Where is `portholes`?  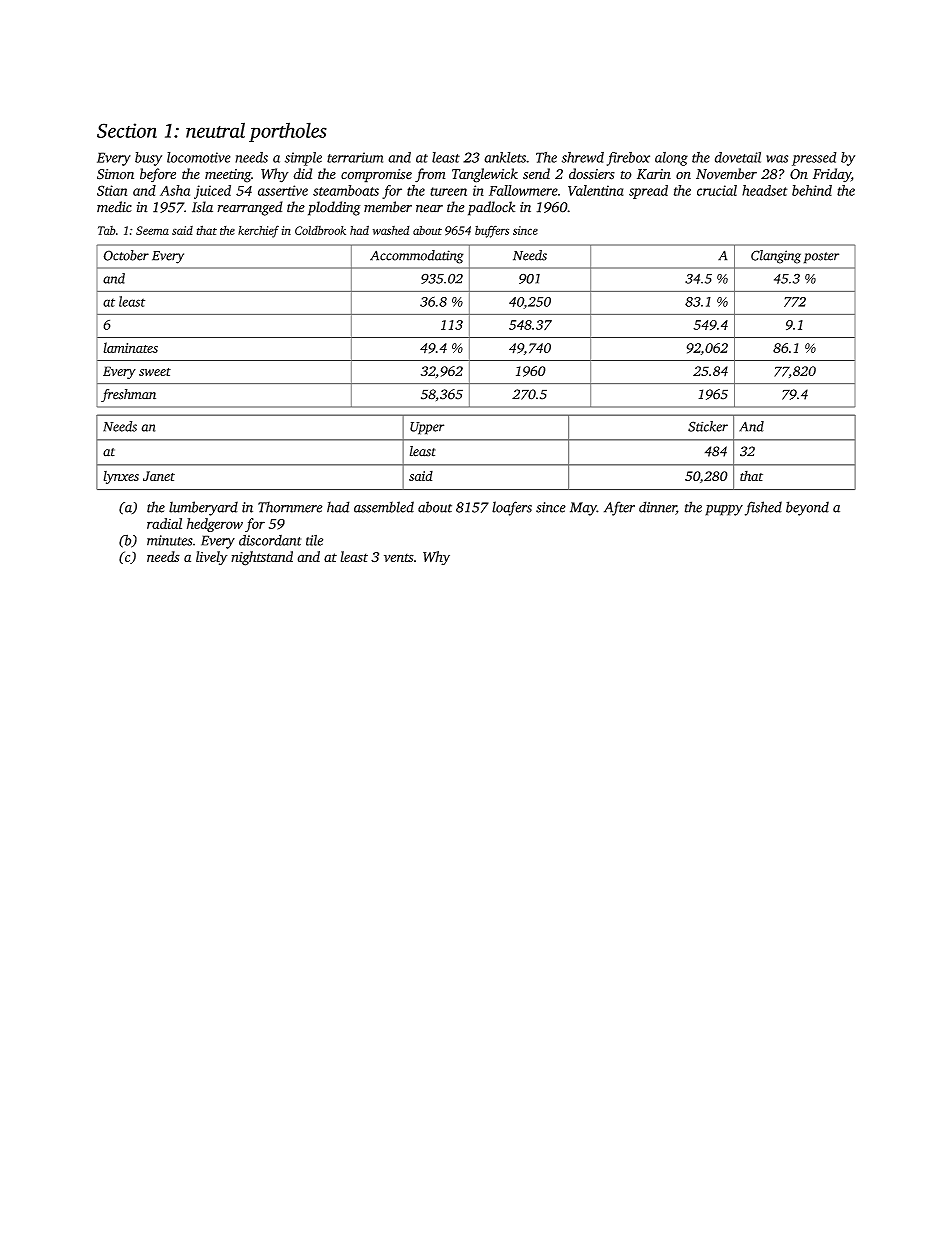
portholes is located at coordinates (288, 132).
